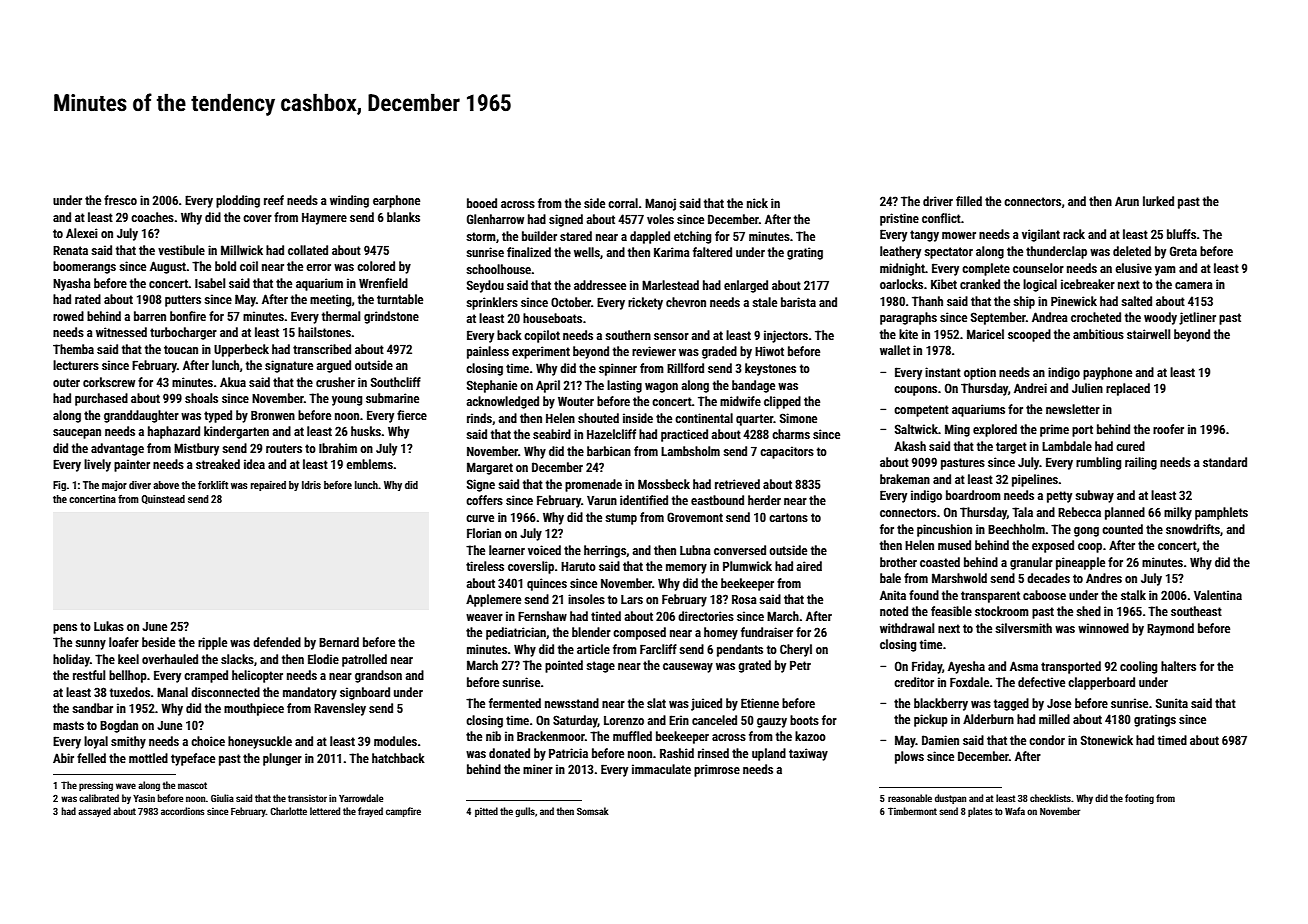 The width and height of the screenshot is (1308, 924). What do you see at coordinates (1158, 201) in the screenshot?
I see `lurked` at bounding box center [1158, 201].
